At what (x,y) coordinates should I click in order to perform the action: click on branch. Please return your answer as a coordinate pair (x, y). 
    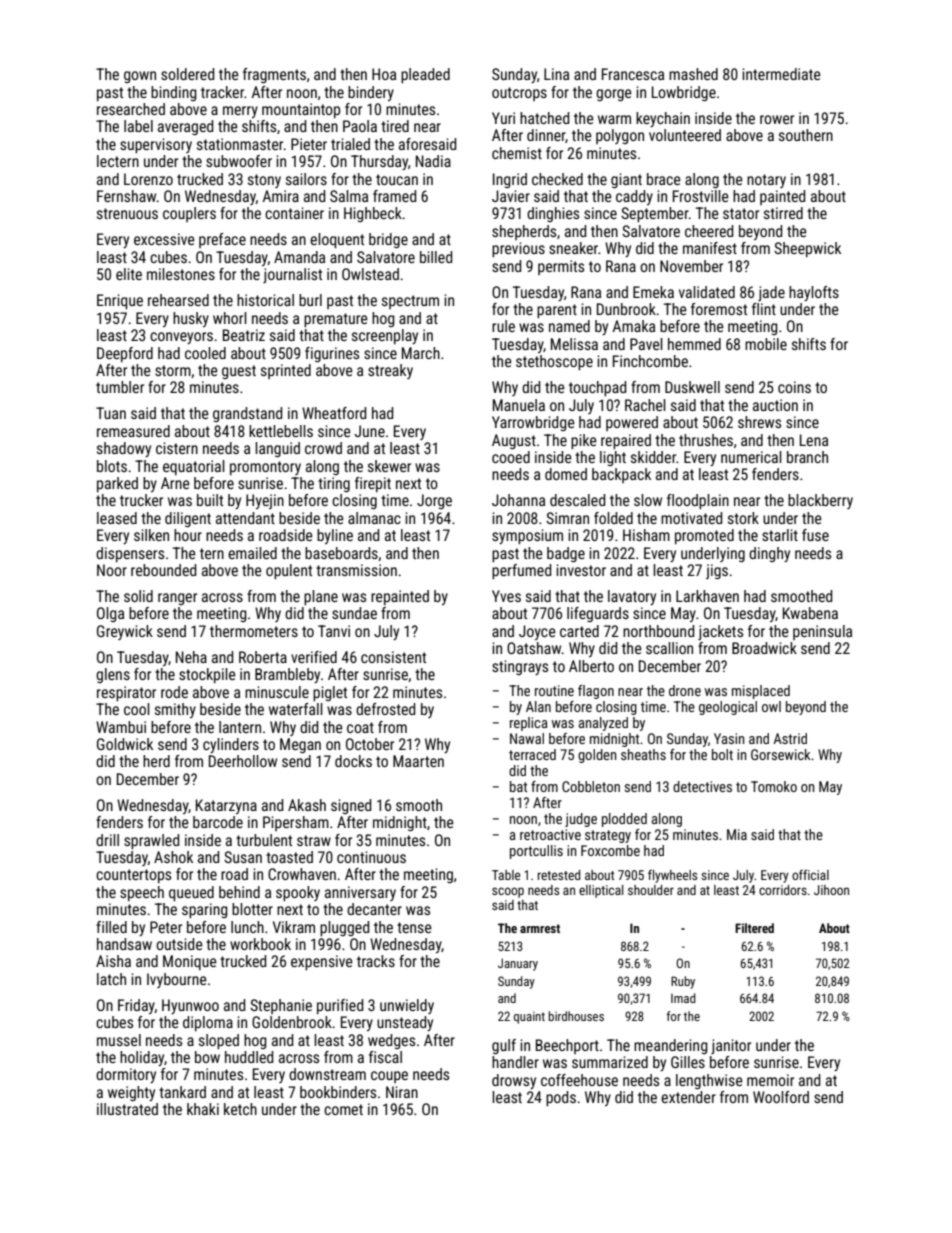
    Looking at the image, I should click on (807, 457).
